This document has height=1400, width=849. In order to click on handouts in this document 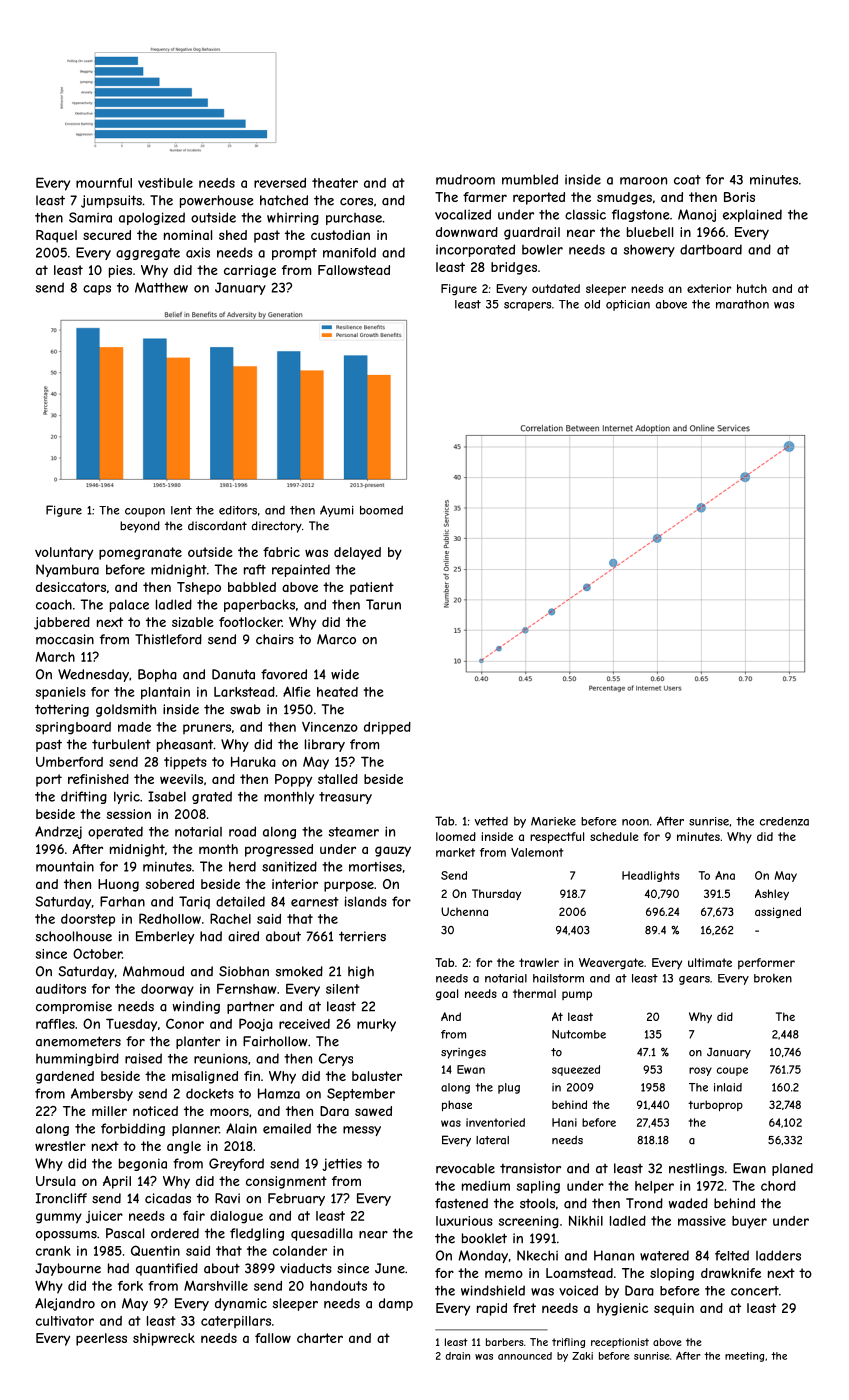, I will do `click(338, 1286)`.
